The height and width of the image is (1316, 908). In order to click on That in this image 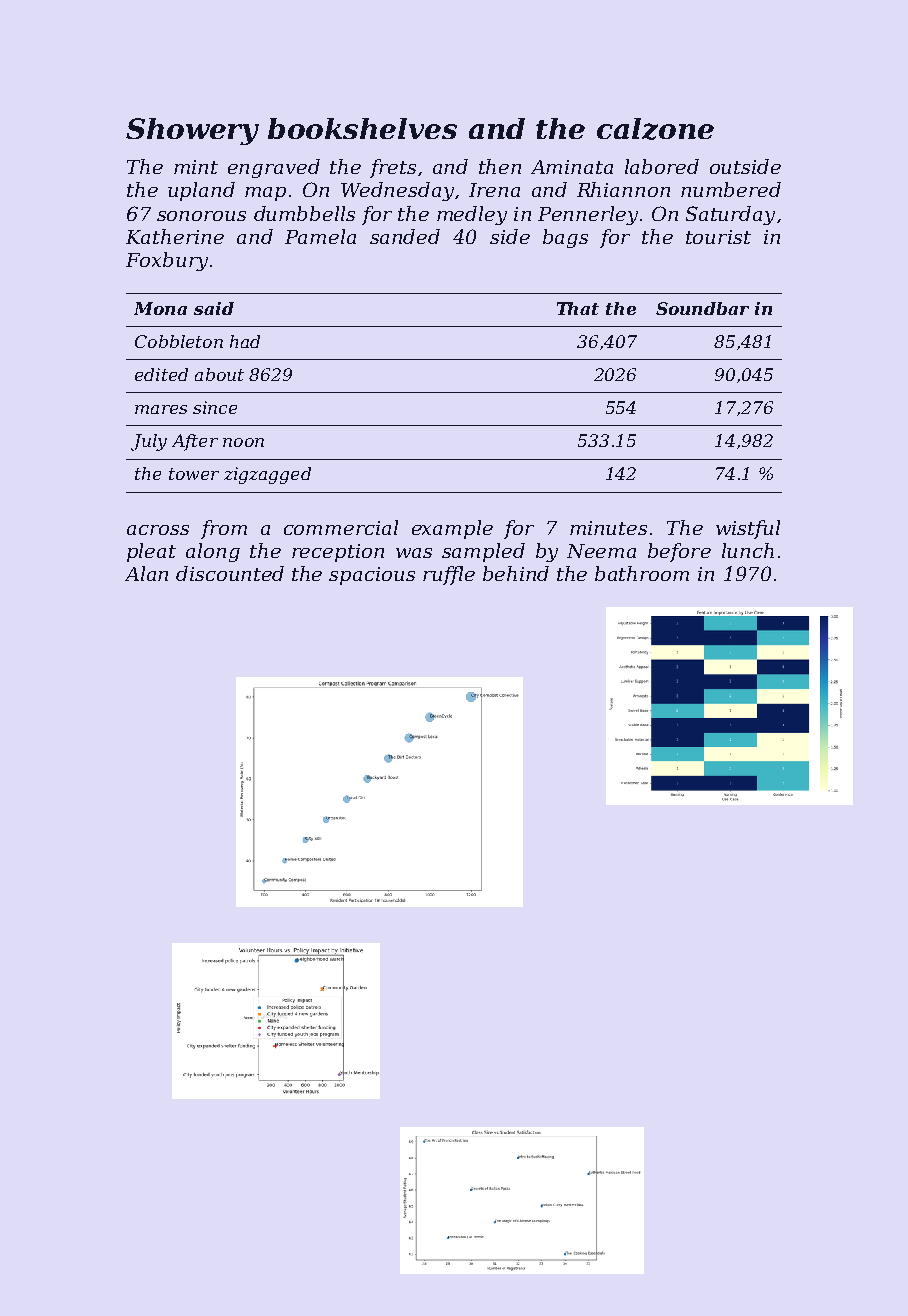, I will do `click(578, 308)`.
